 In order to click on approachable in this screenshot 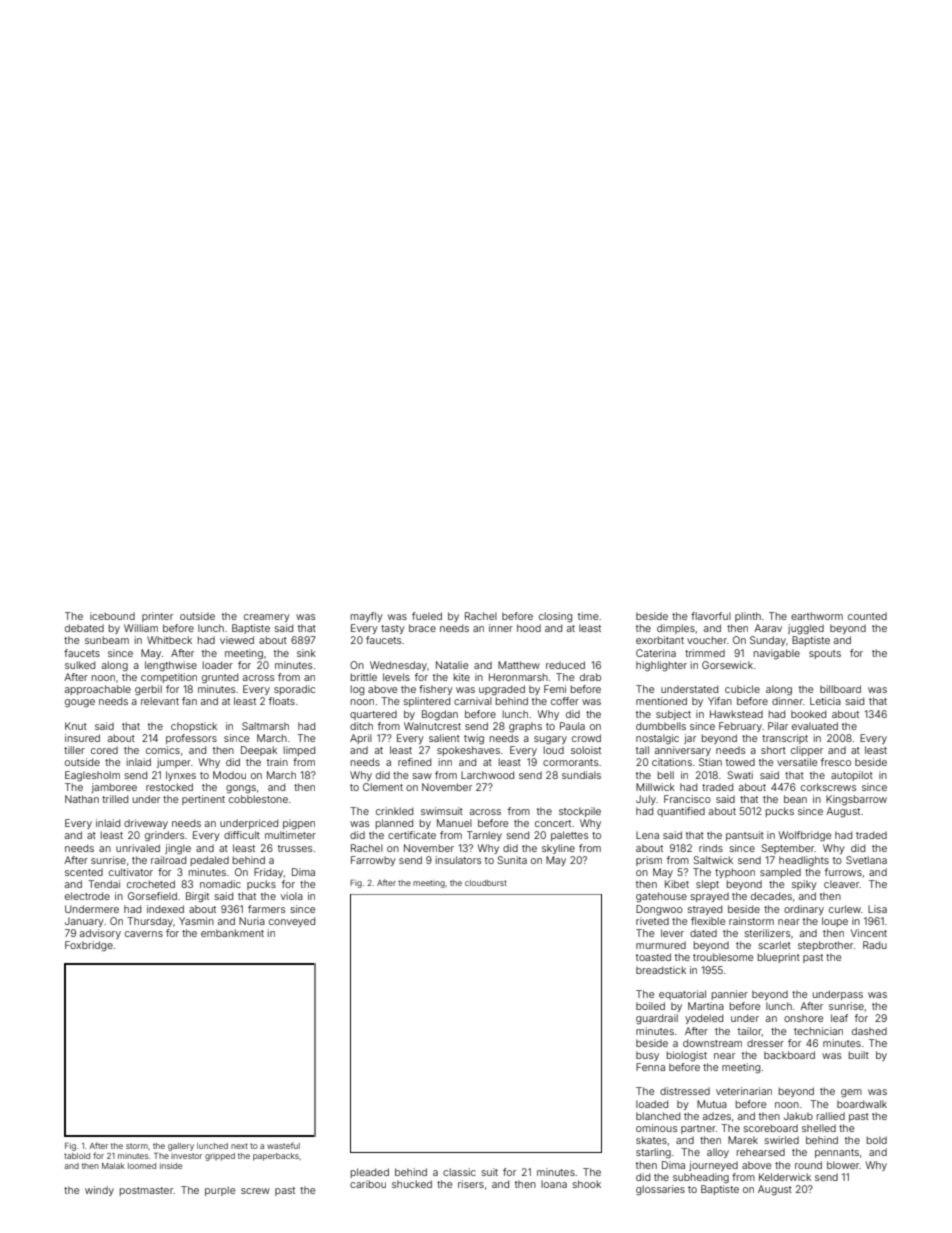, I will do `click(98, 690)`.
